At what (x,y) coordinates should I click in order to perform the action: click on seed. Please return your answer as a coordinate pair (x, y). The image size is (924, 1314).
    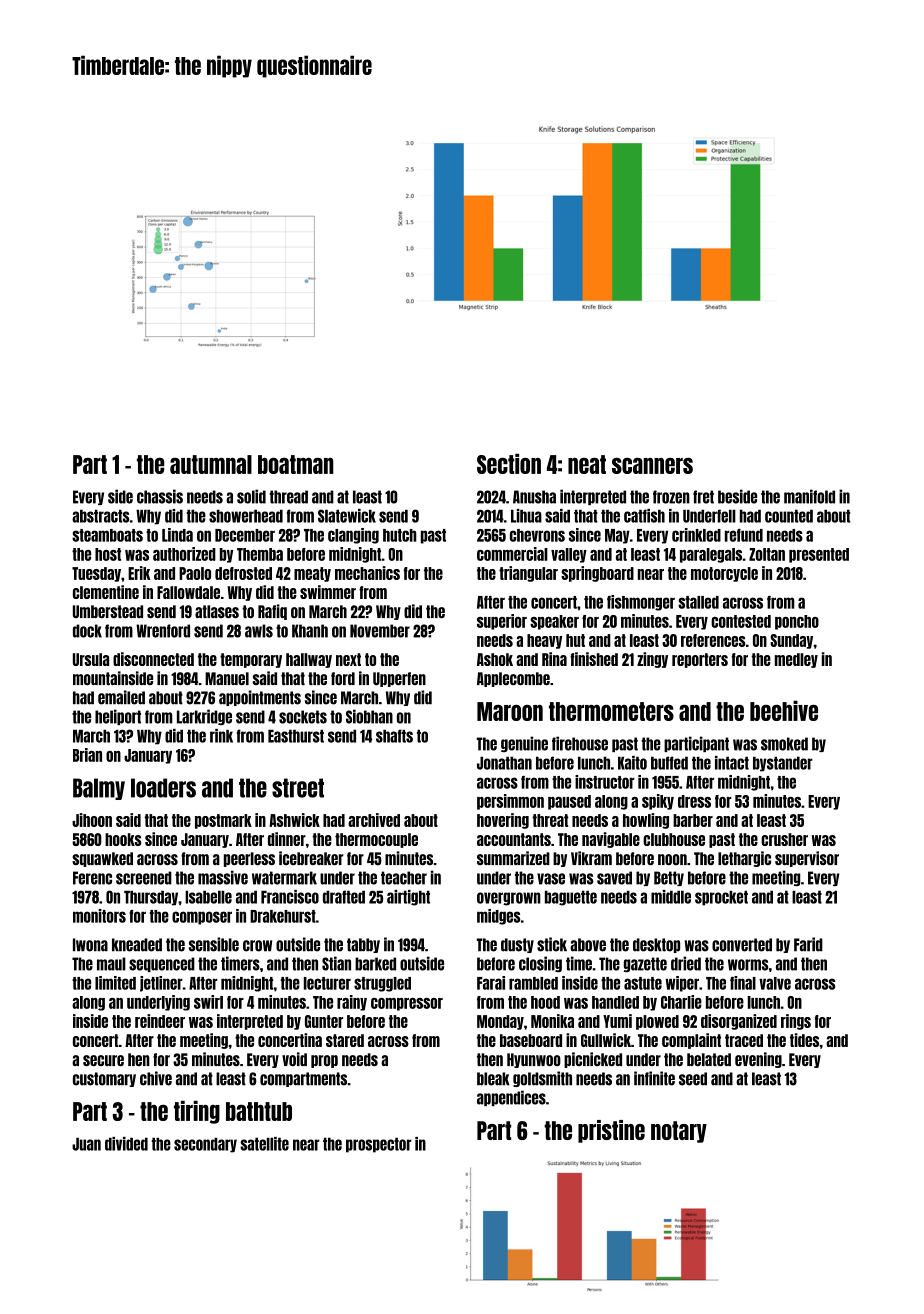
    Looking at the image, I should click on (693, 1079).
